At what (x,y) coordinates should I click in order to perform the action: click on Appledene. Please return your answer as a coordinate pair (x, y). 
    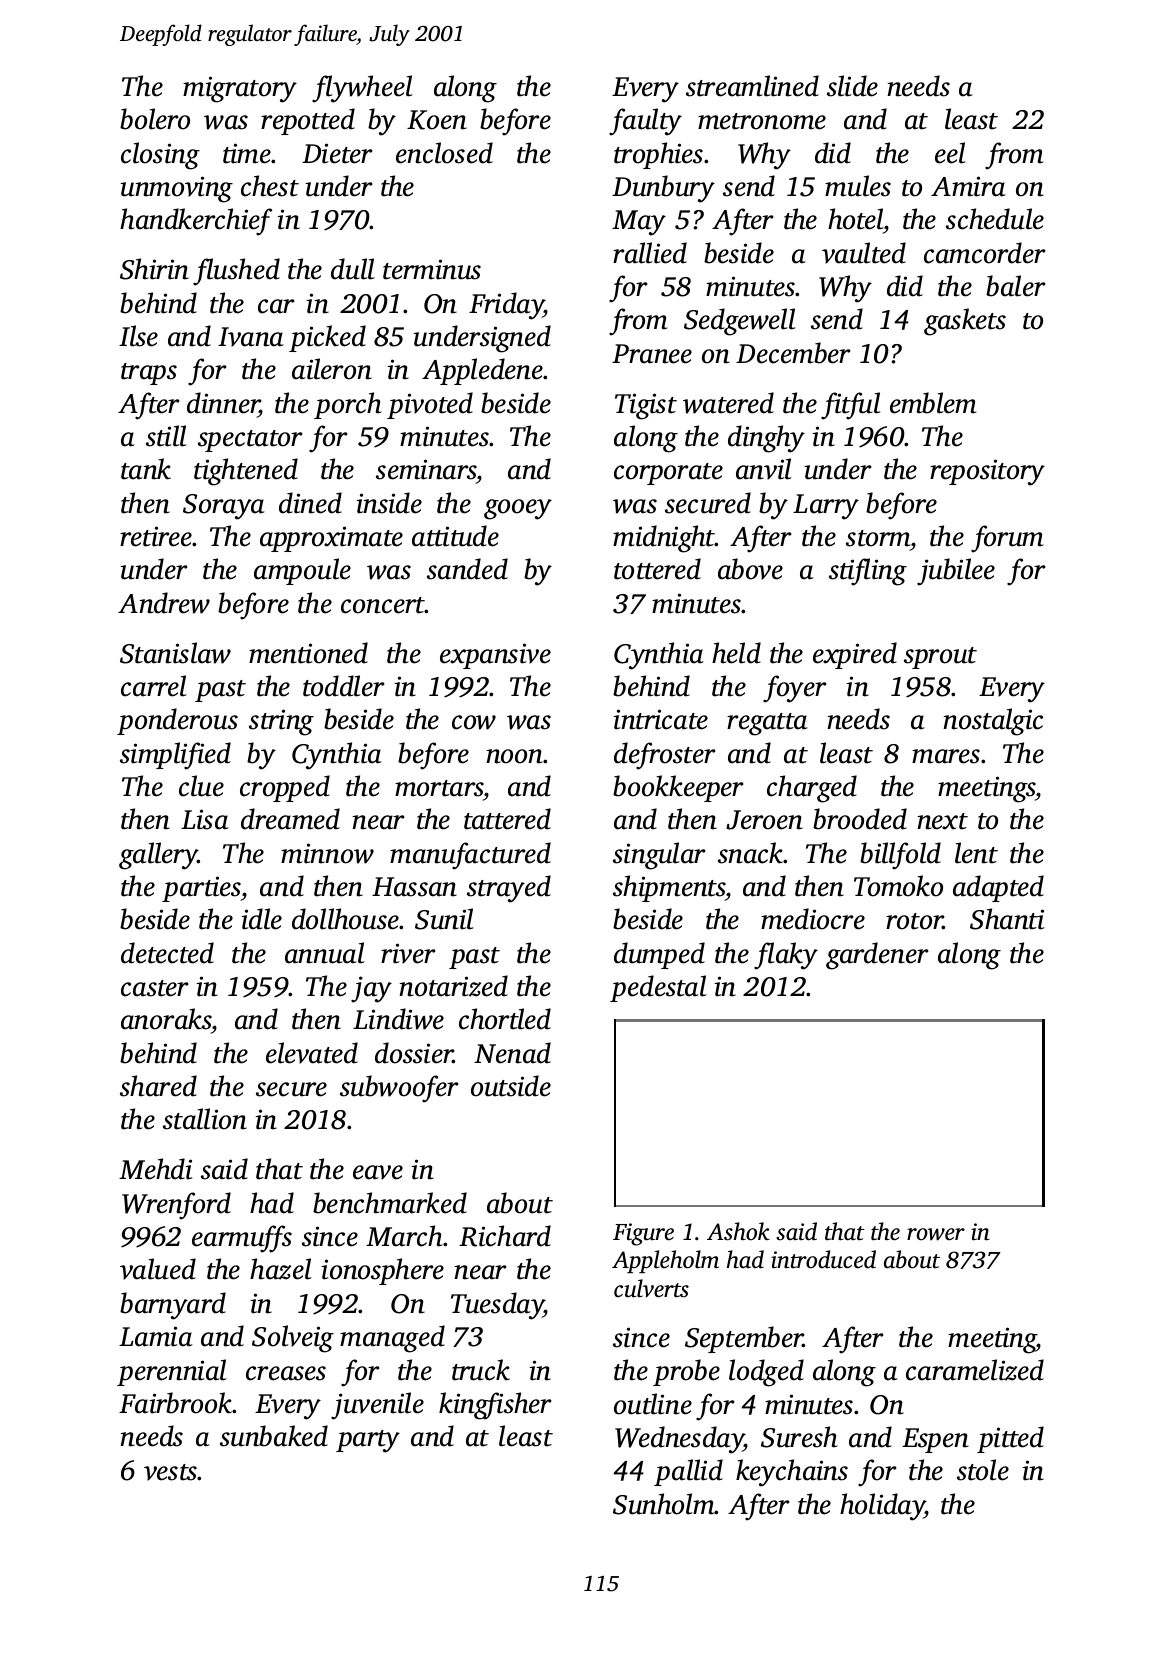
    Looking at the image, I should click on (483, 371).
